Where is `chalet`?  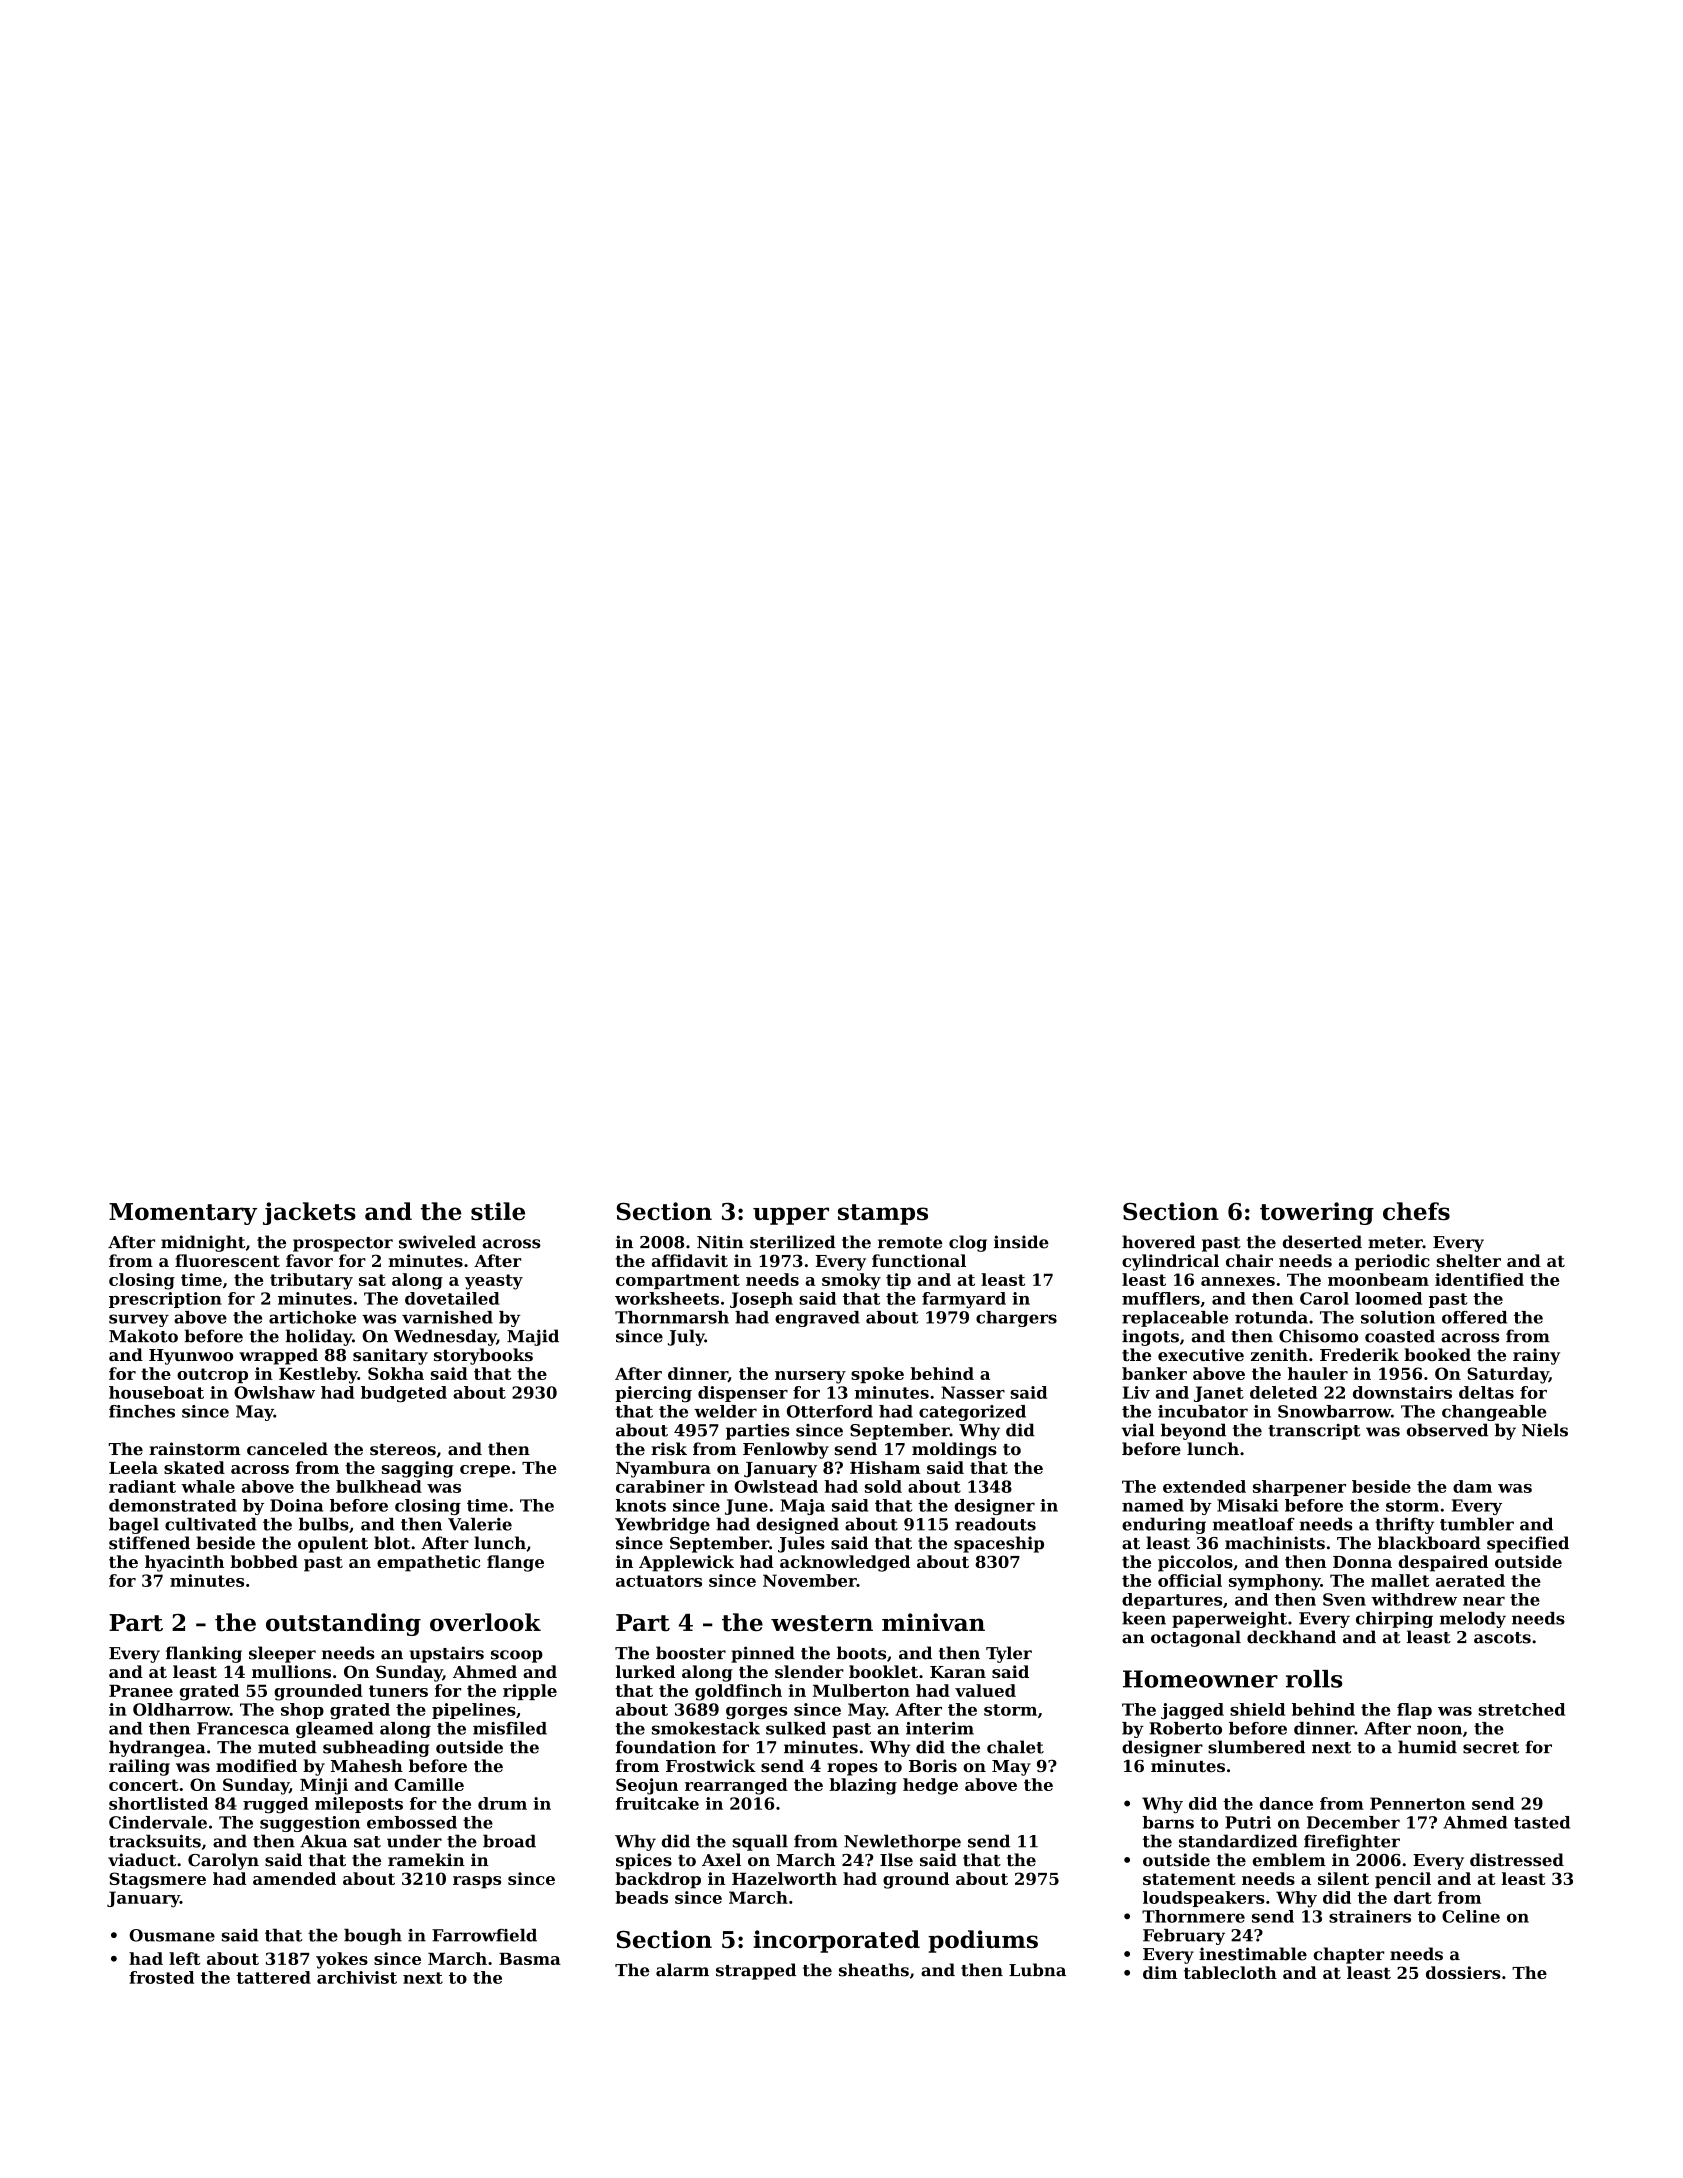 chalet is located at coordinates (1015, 1747).
